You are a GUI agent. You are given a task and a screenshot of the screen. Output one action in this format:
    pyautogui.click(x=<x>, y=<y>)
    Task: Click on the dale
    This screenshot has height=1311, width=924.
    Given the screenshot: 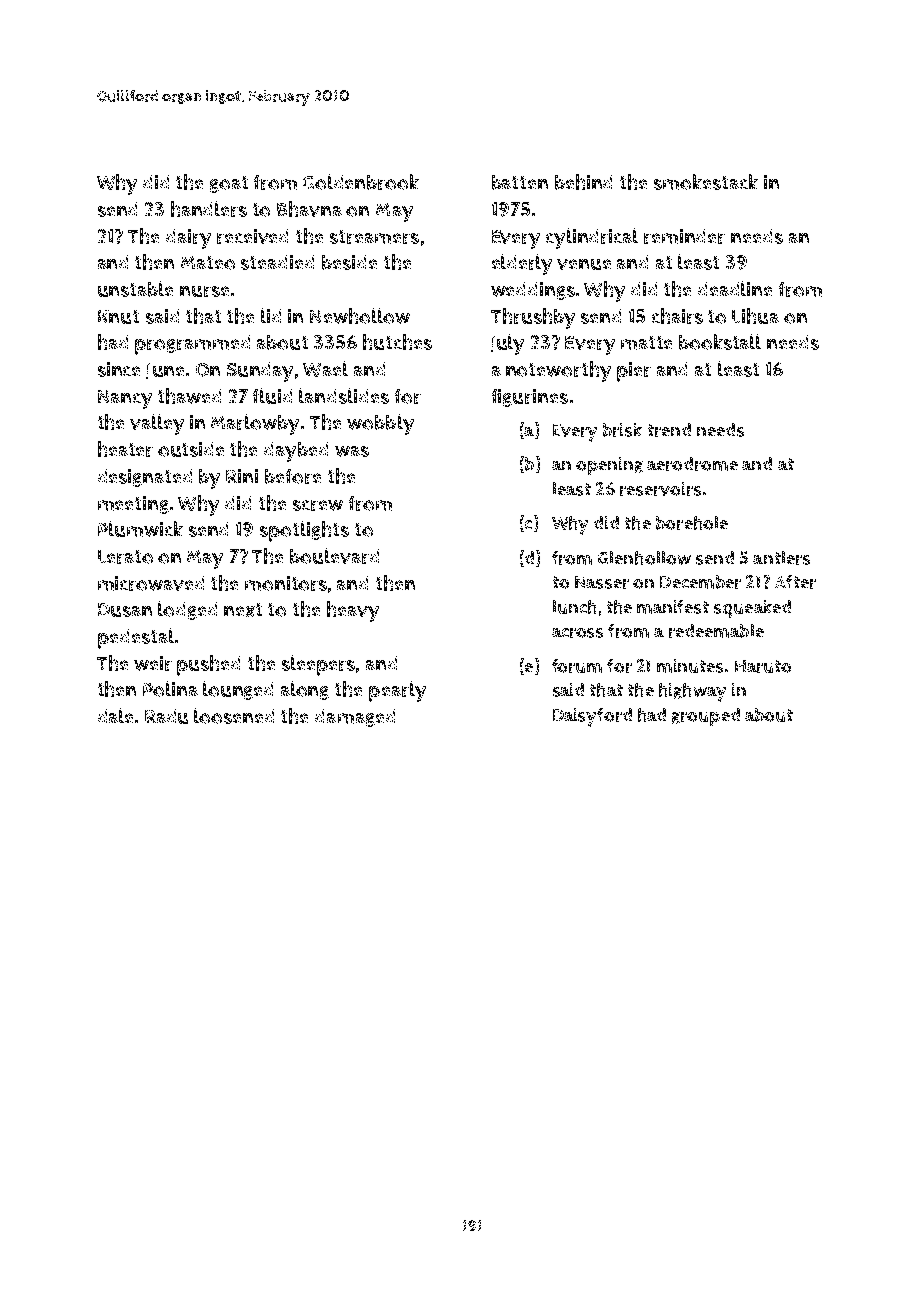 What is the action you would take?
    pyautogui.click(x=115, y=715)
